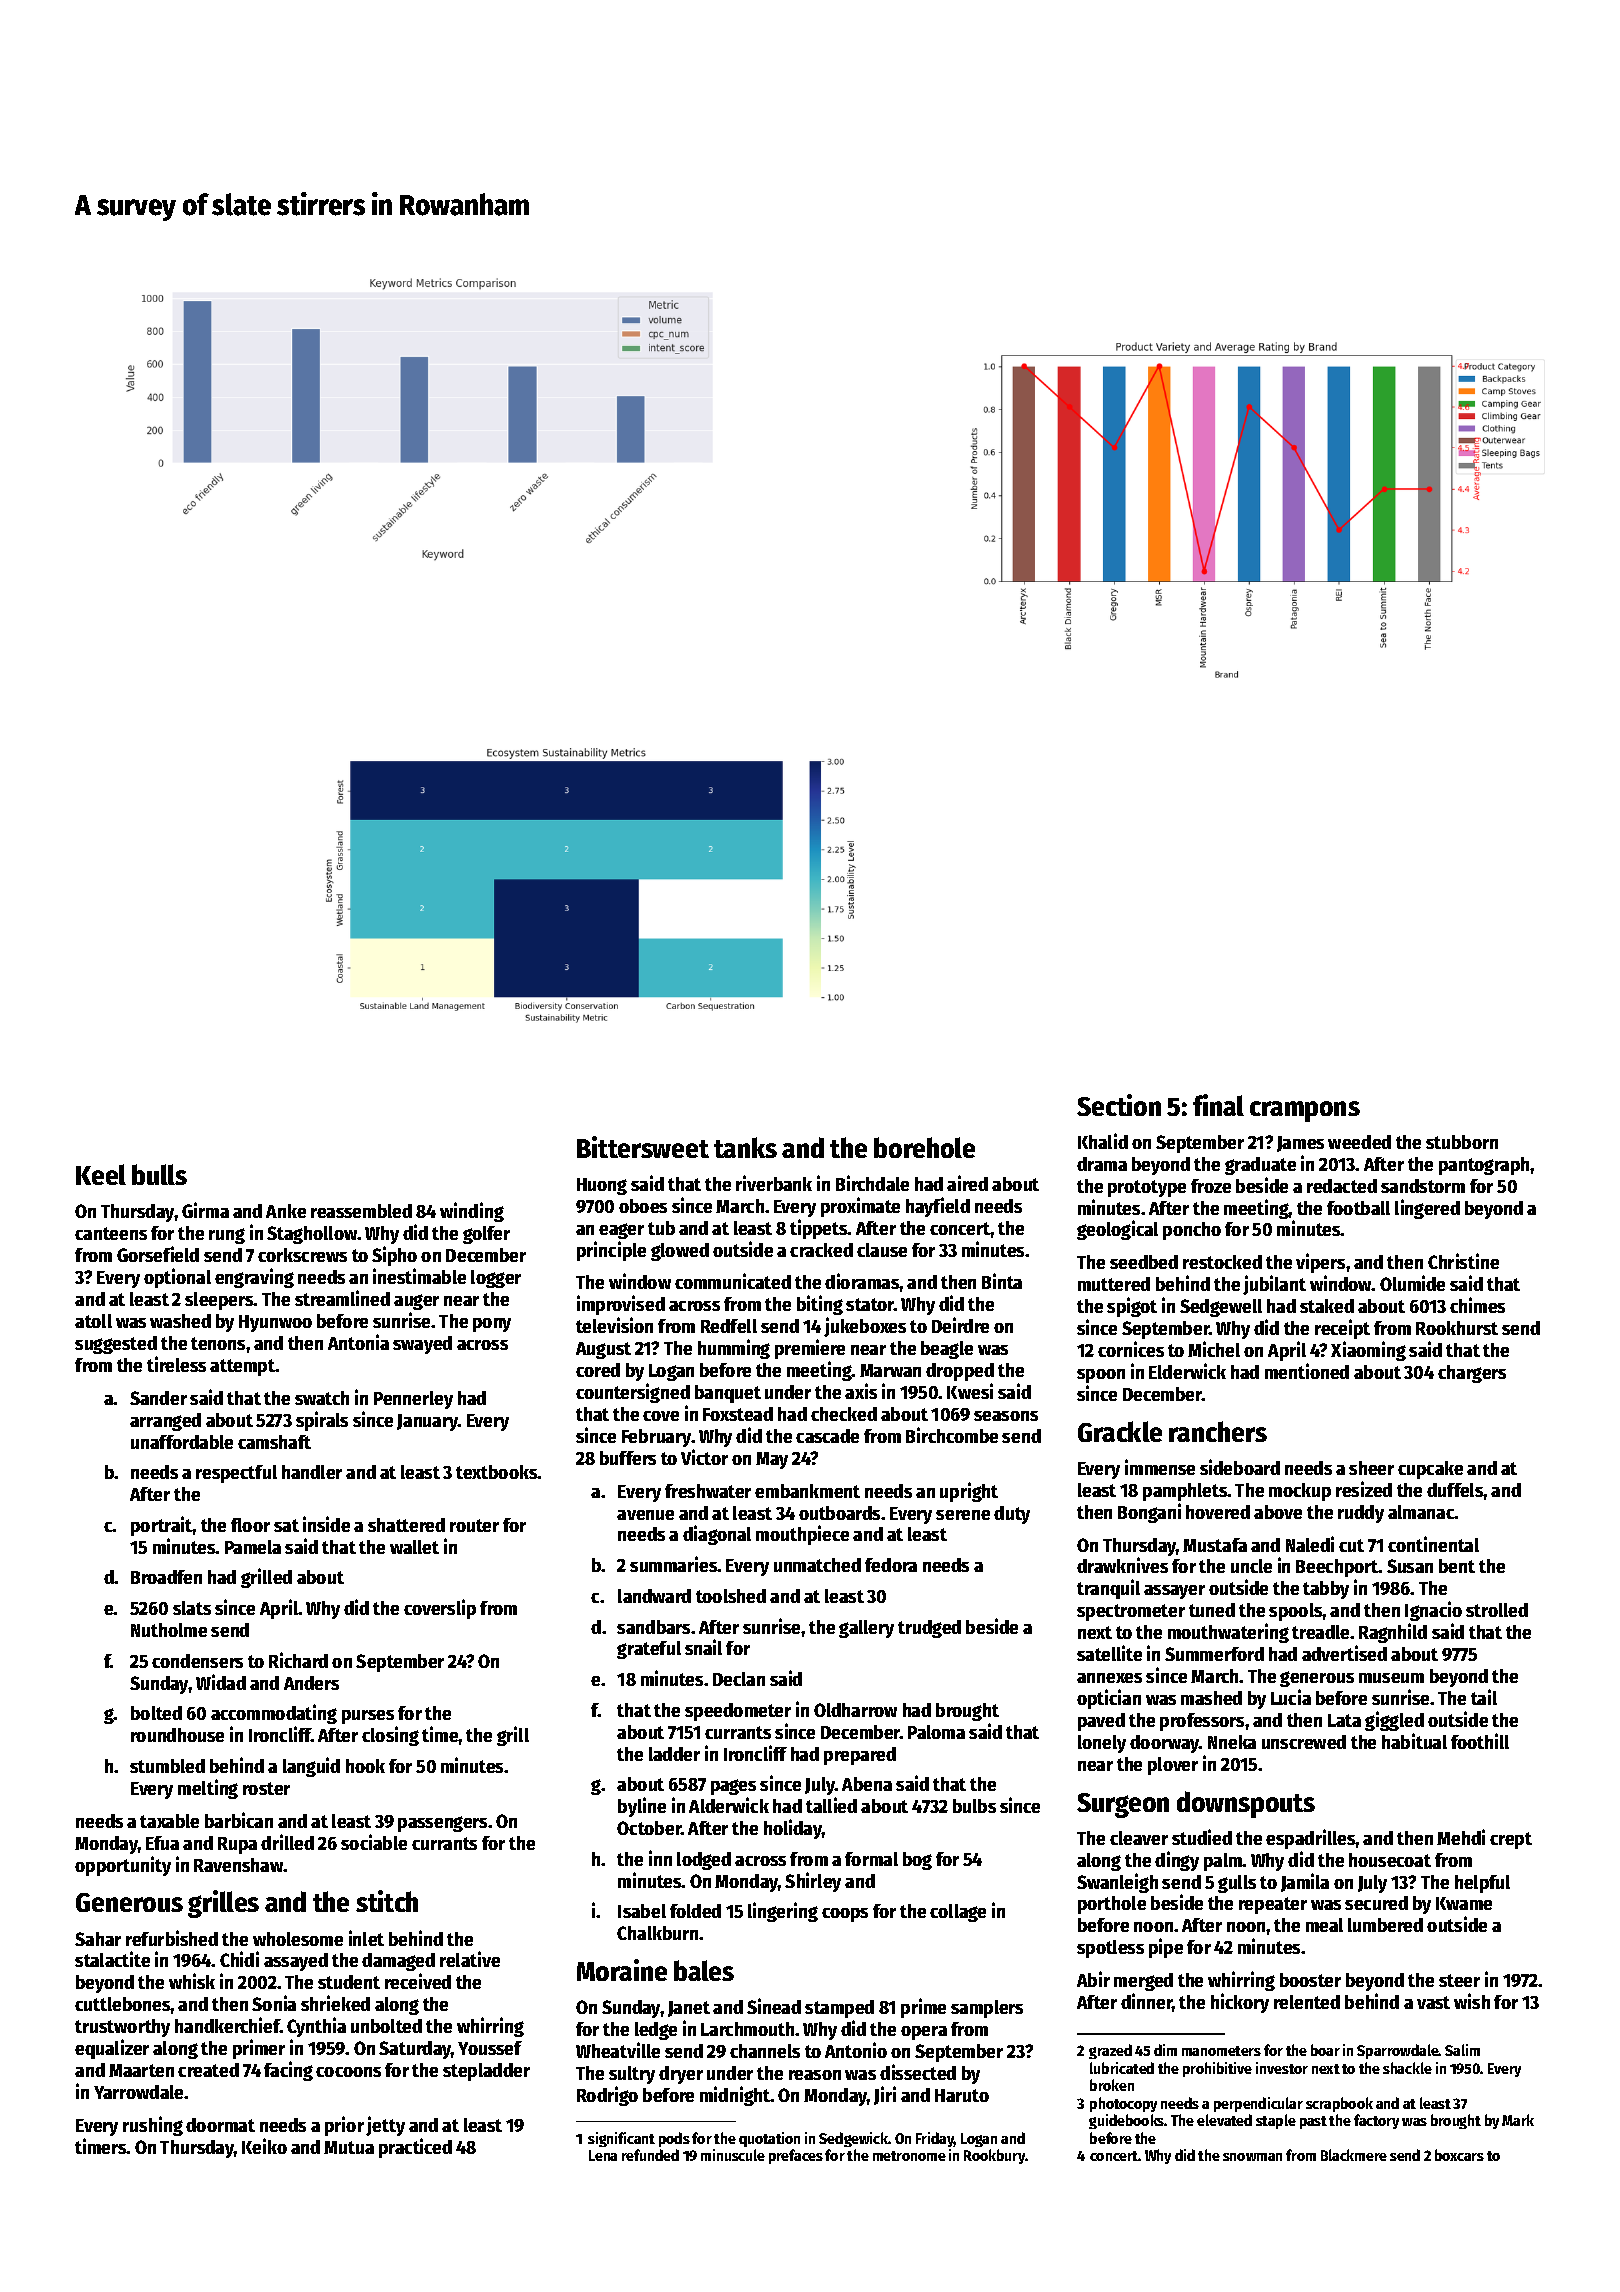 This page has height=2292, width=1620. Describe the element at coordinates (938, 1207) in the page. I see `hayfield` at that location.
